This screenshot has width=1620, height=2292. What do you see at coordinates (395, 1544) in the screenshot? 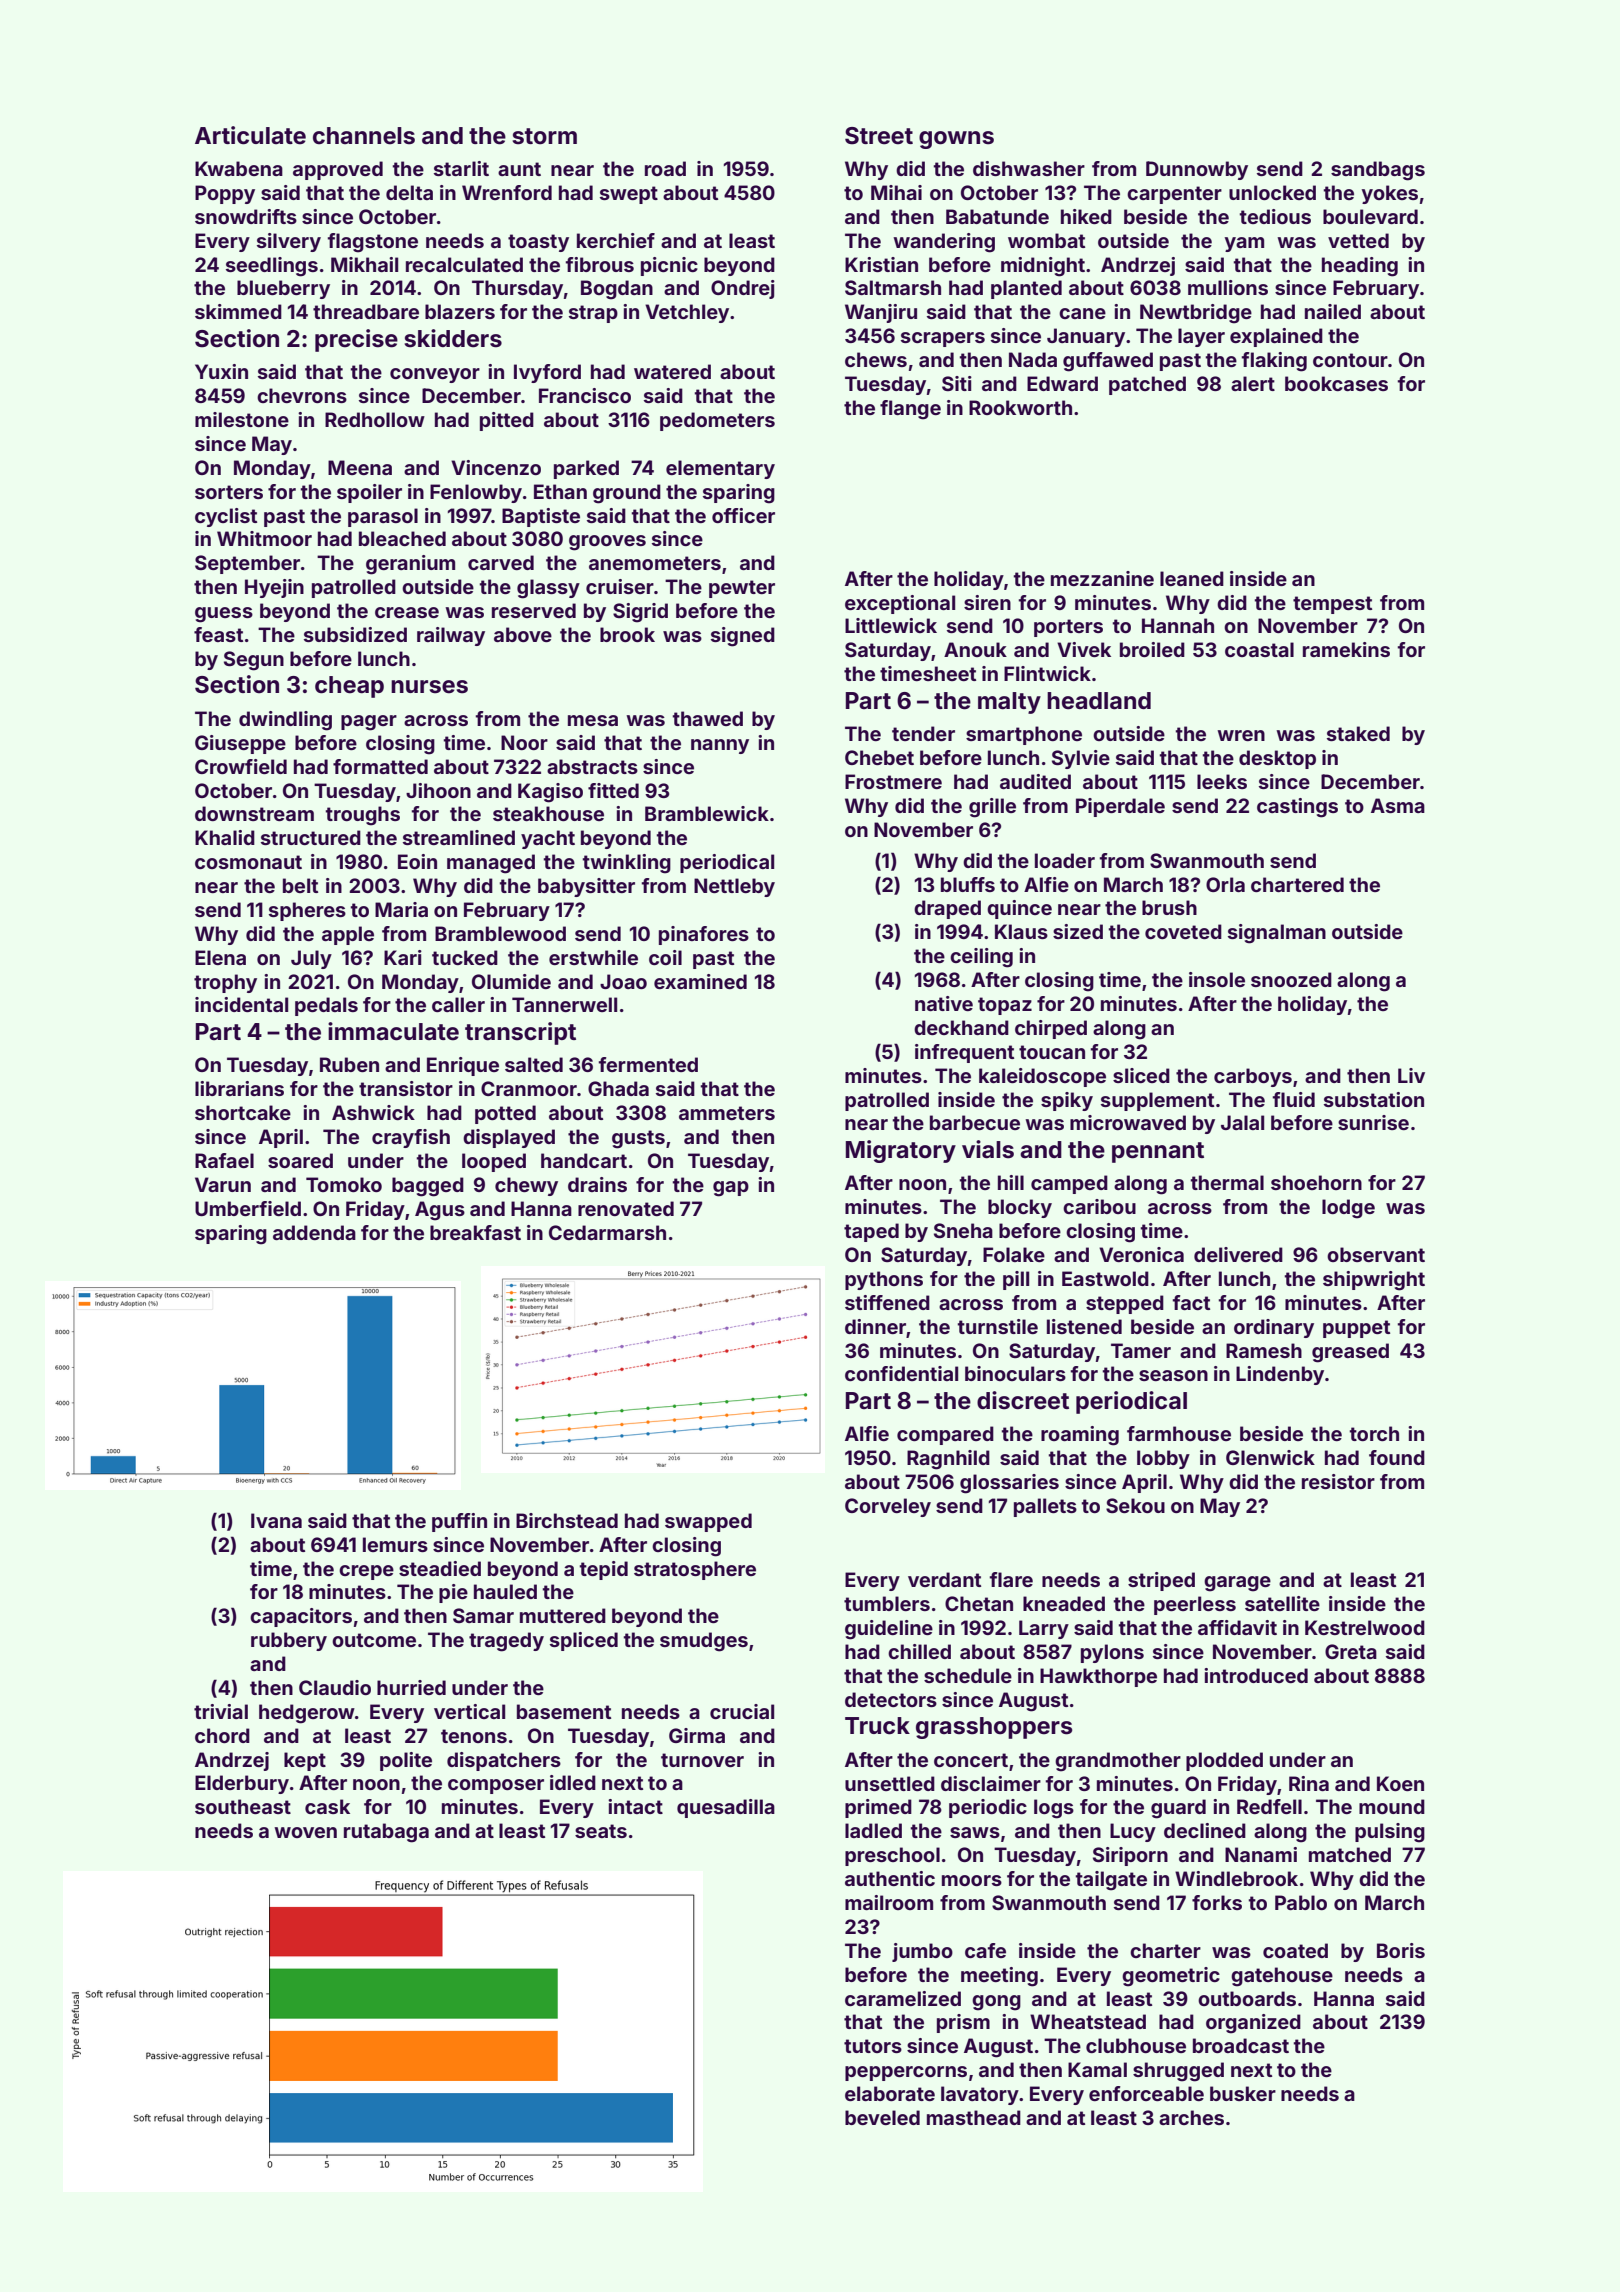
I see `lemurs` at bounding box center [395, 1544].
